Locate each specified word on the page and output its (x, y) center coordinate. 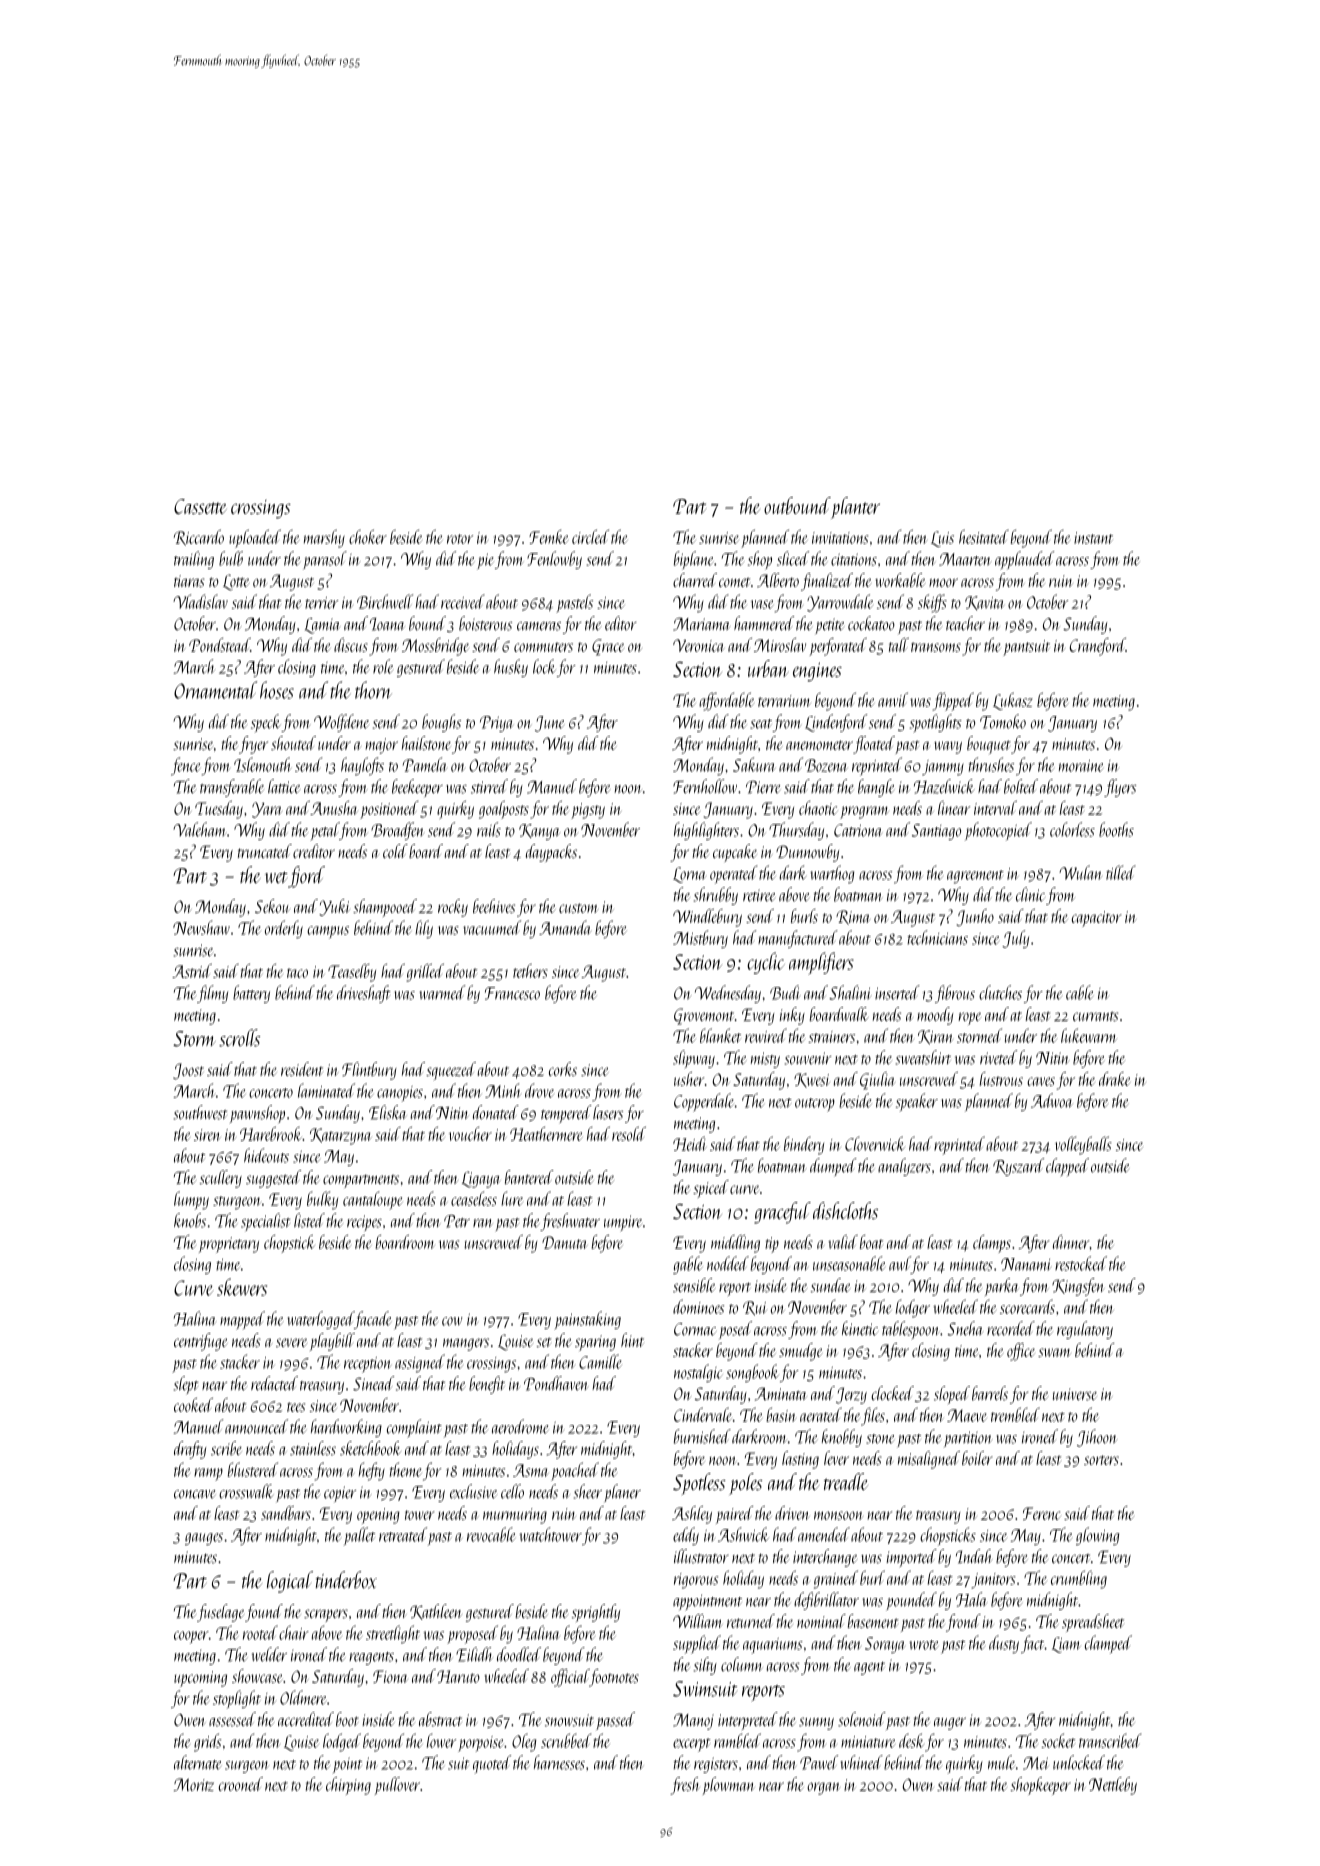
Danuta (565, 1242)
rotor (460, 539)
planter (855, 508)
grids (207, 1742)
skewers (242, 1287)
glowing (1097, 1536)
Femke (548, 537)
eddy (686, 1536)
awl (900, 1263)
